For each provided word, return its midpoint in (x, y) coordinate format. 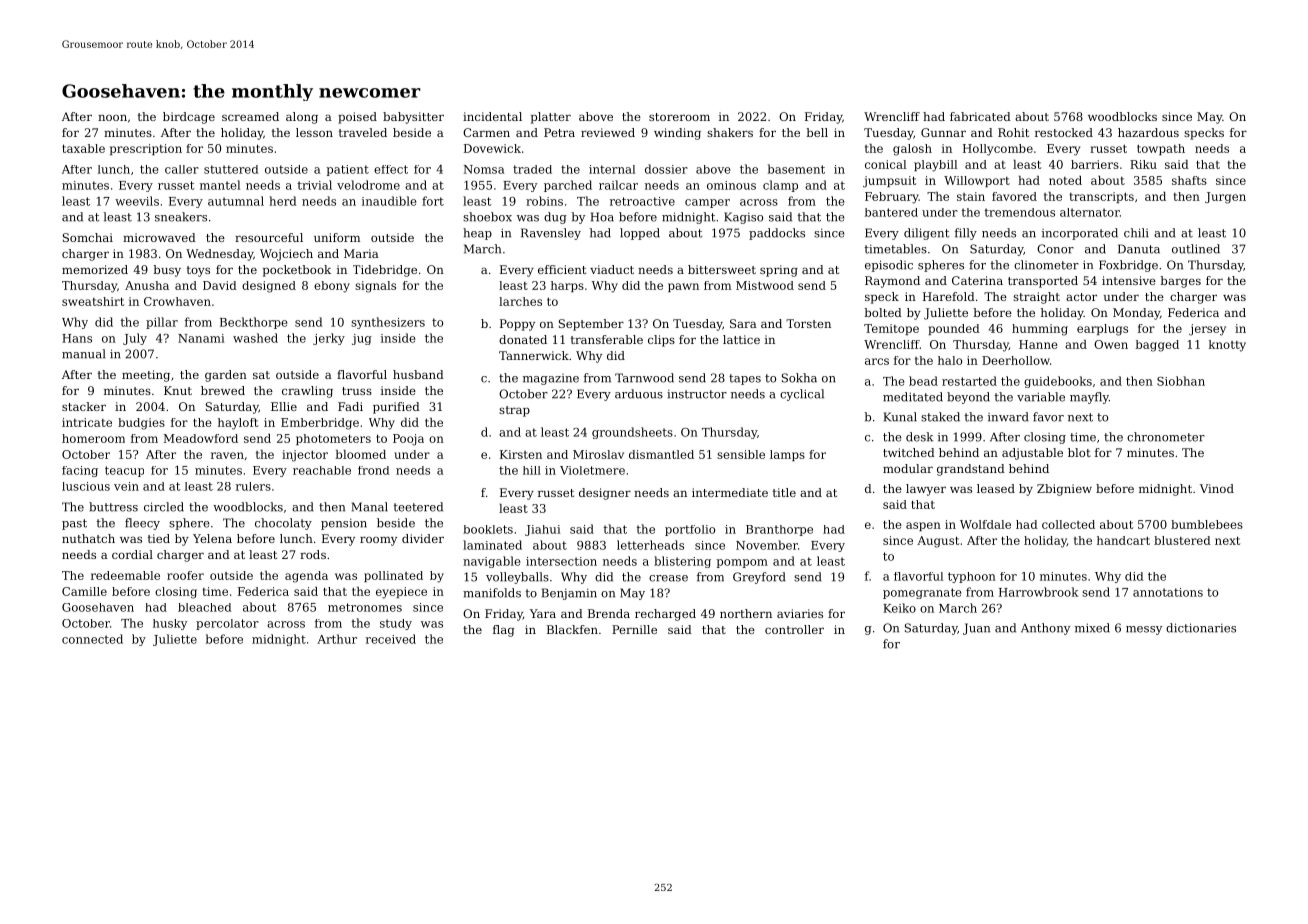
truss (357, 391)
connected (92, 639)
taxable (83, 148)
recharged (665, 615)
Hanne (1038, 344)
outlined (1196, 249)
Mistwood (765, 285)
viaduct (612, 269)
